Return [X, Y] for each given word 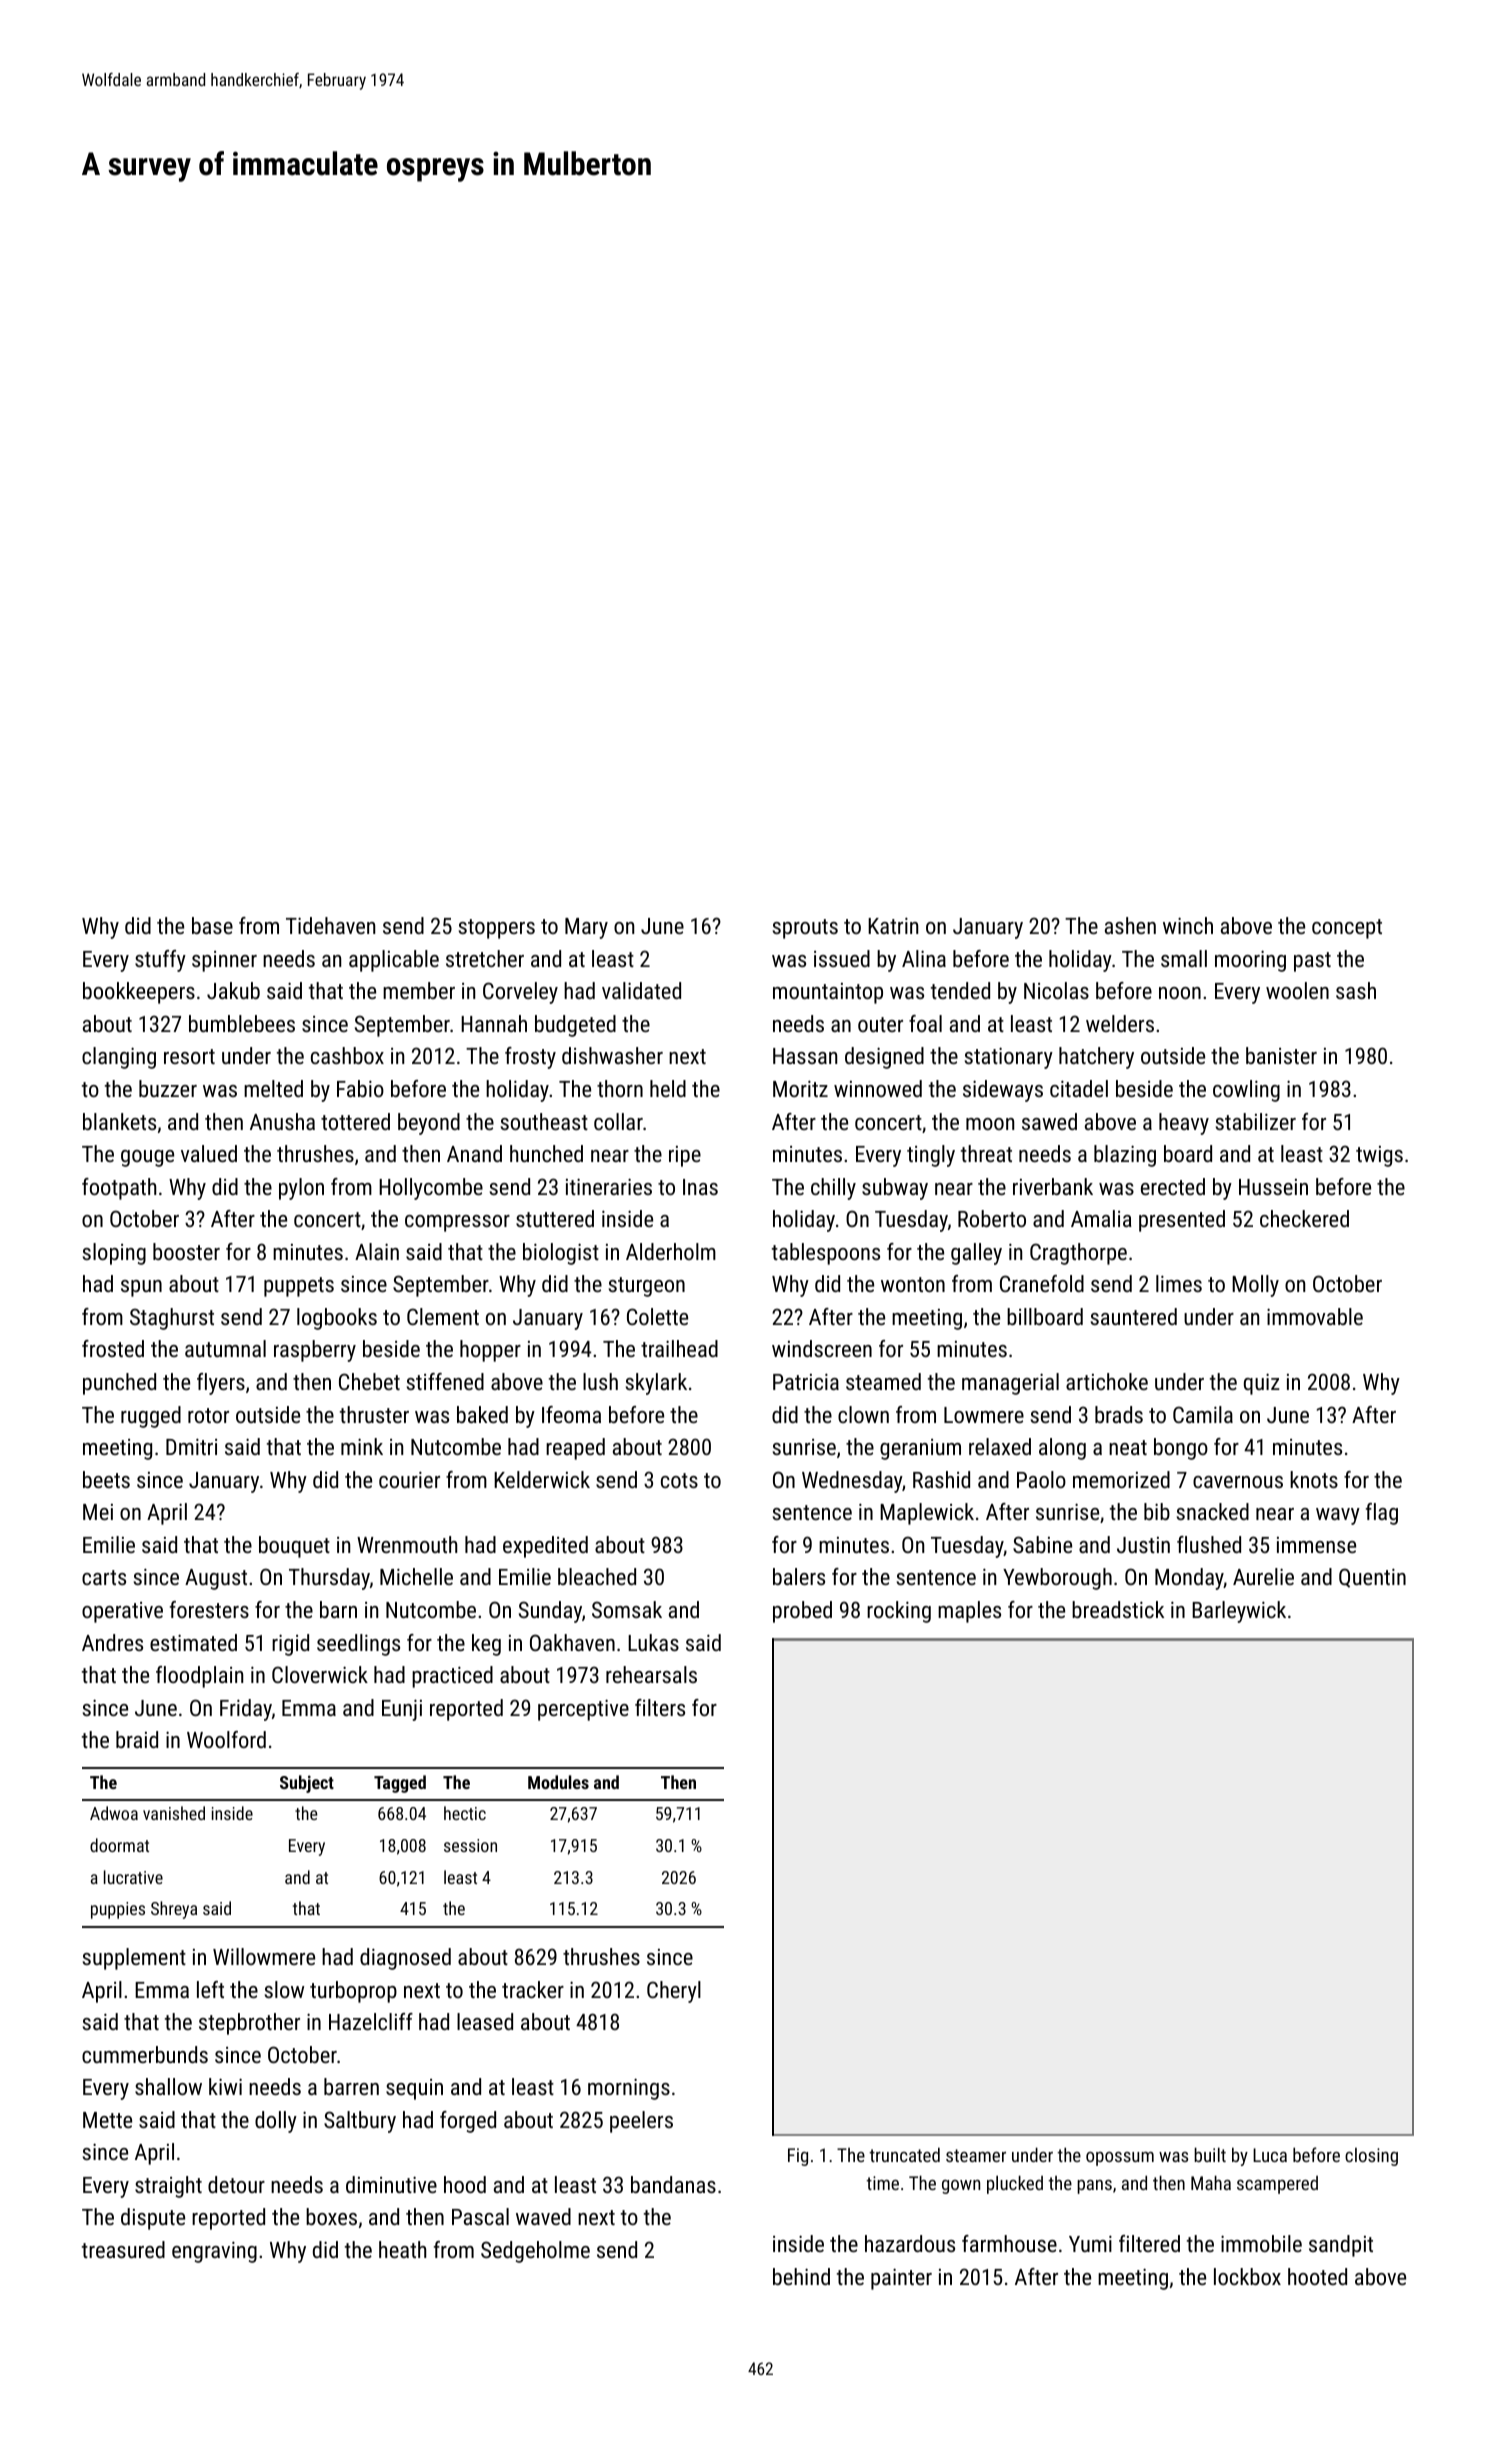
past [1312, 962]
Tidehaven [330, 925]
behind [801, 2276]
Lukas [653, 1642]
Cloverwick [320, 1674]
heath [402, 2249]
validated [641, 990]
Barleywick [1239, 1612]
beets [106, 1479]
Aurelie [1263, 1576]
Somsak [627, 1609]
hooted [1317, 2276]
